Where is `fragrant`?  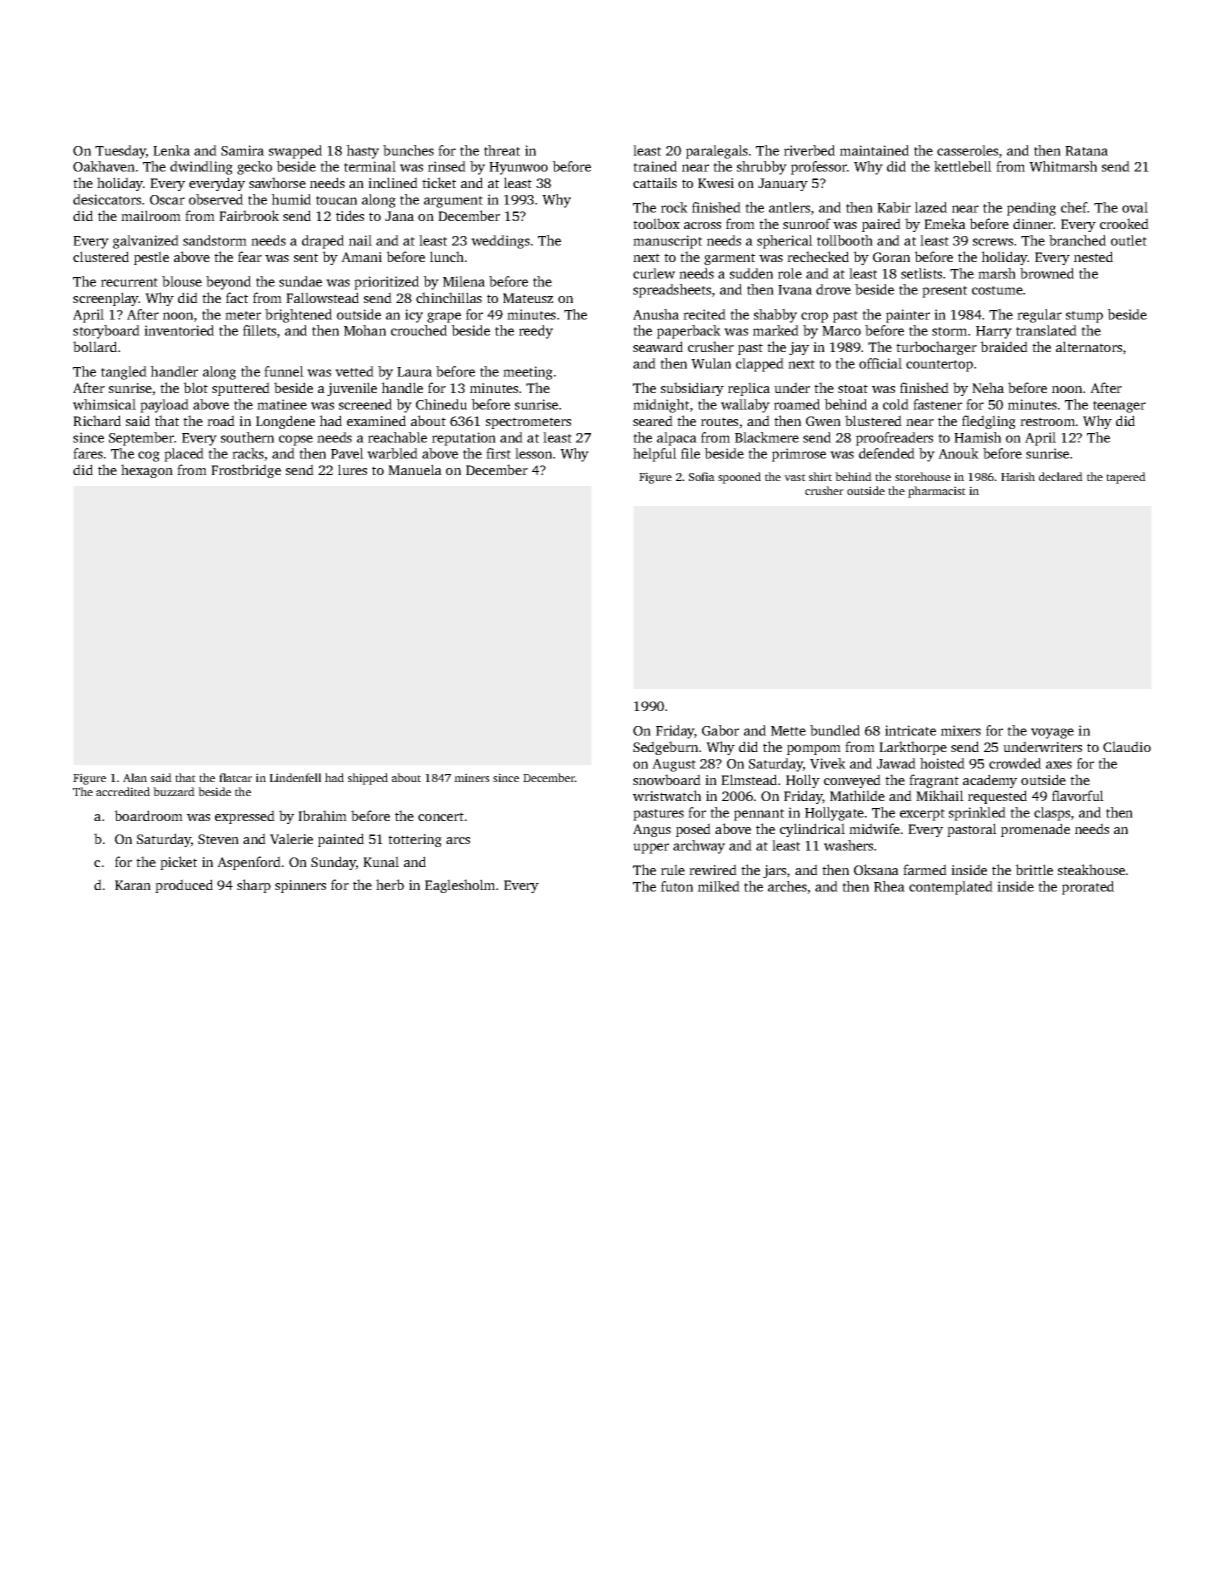
fragrant is located at coordinates (934, 781).
